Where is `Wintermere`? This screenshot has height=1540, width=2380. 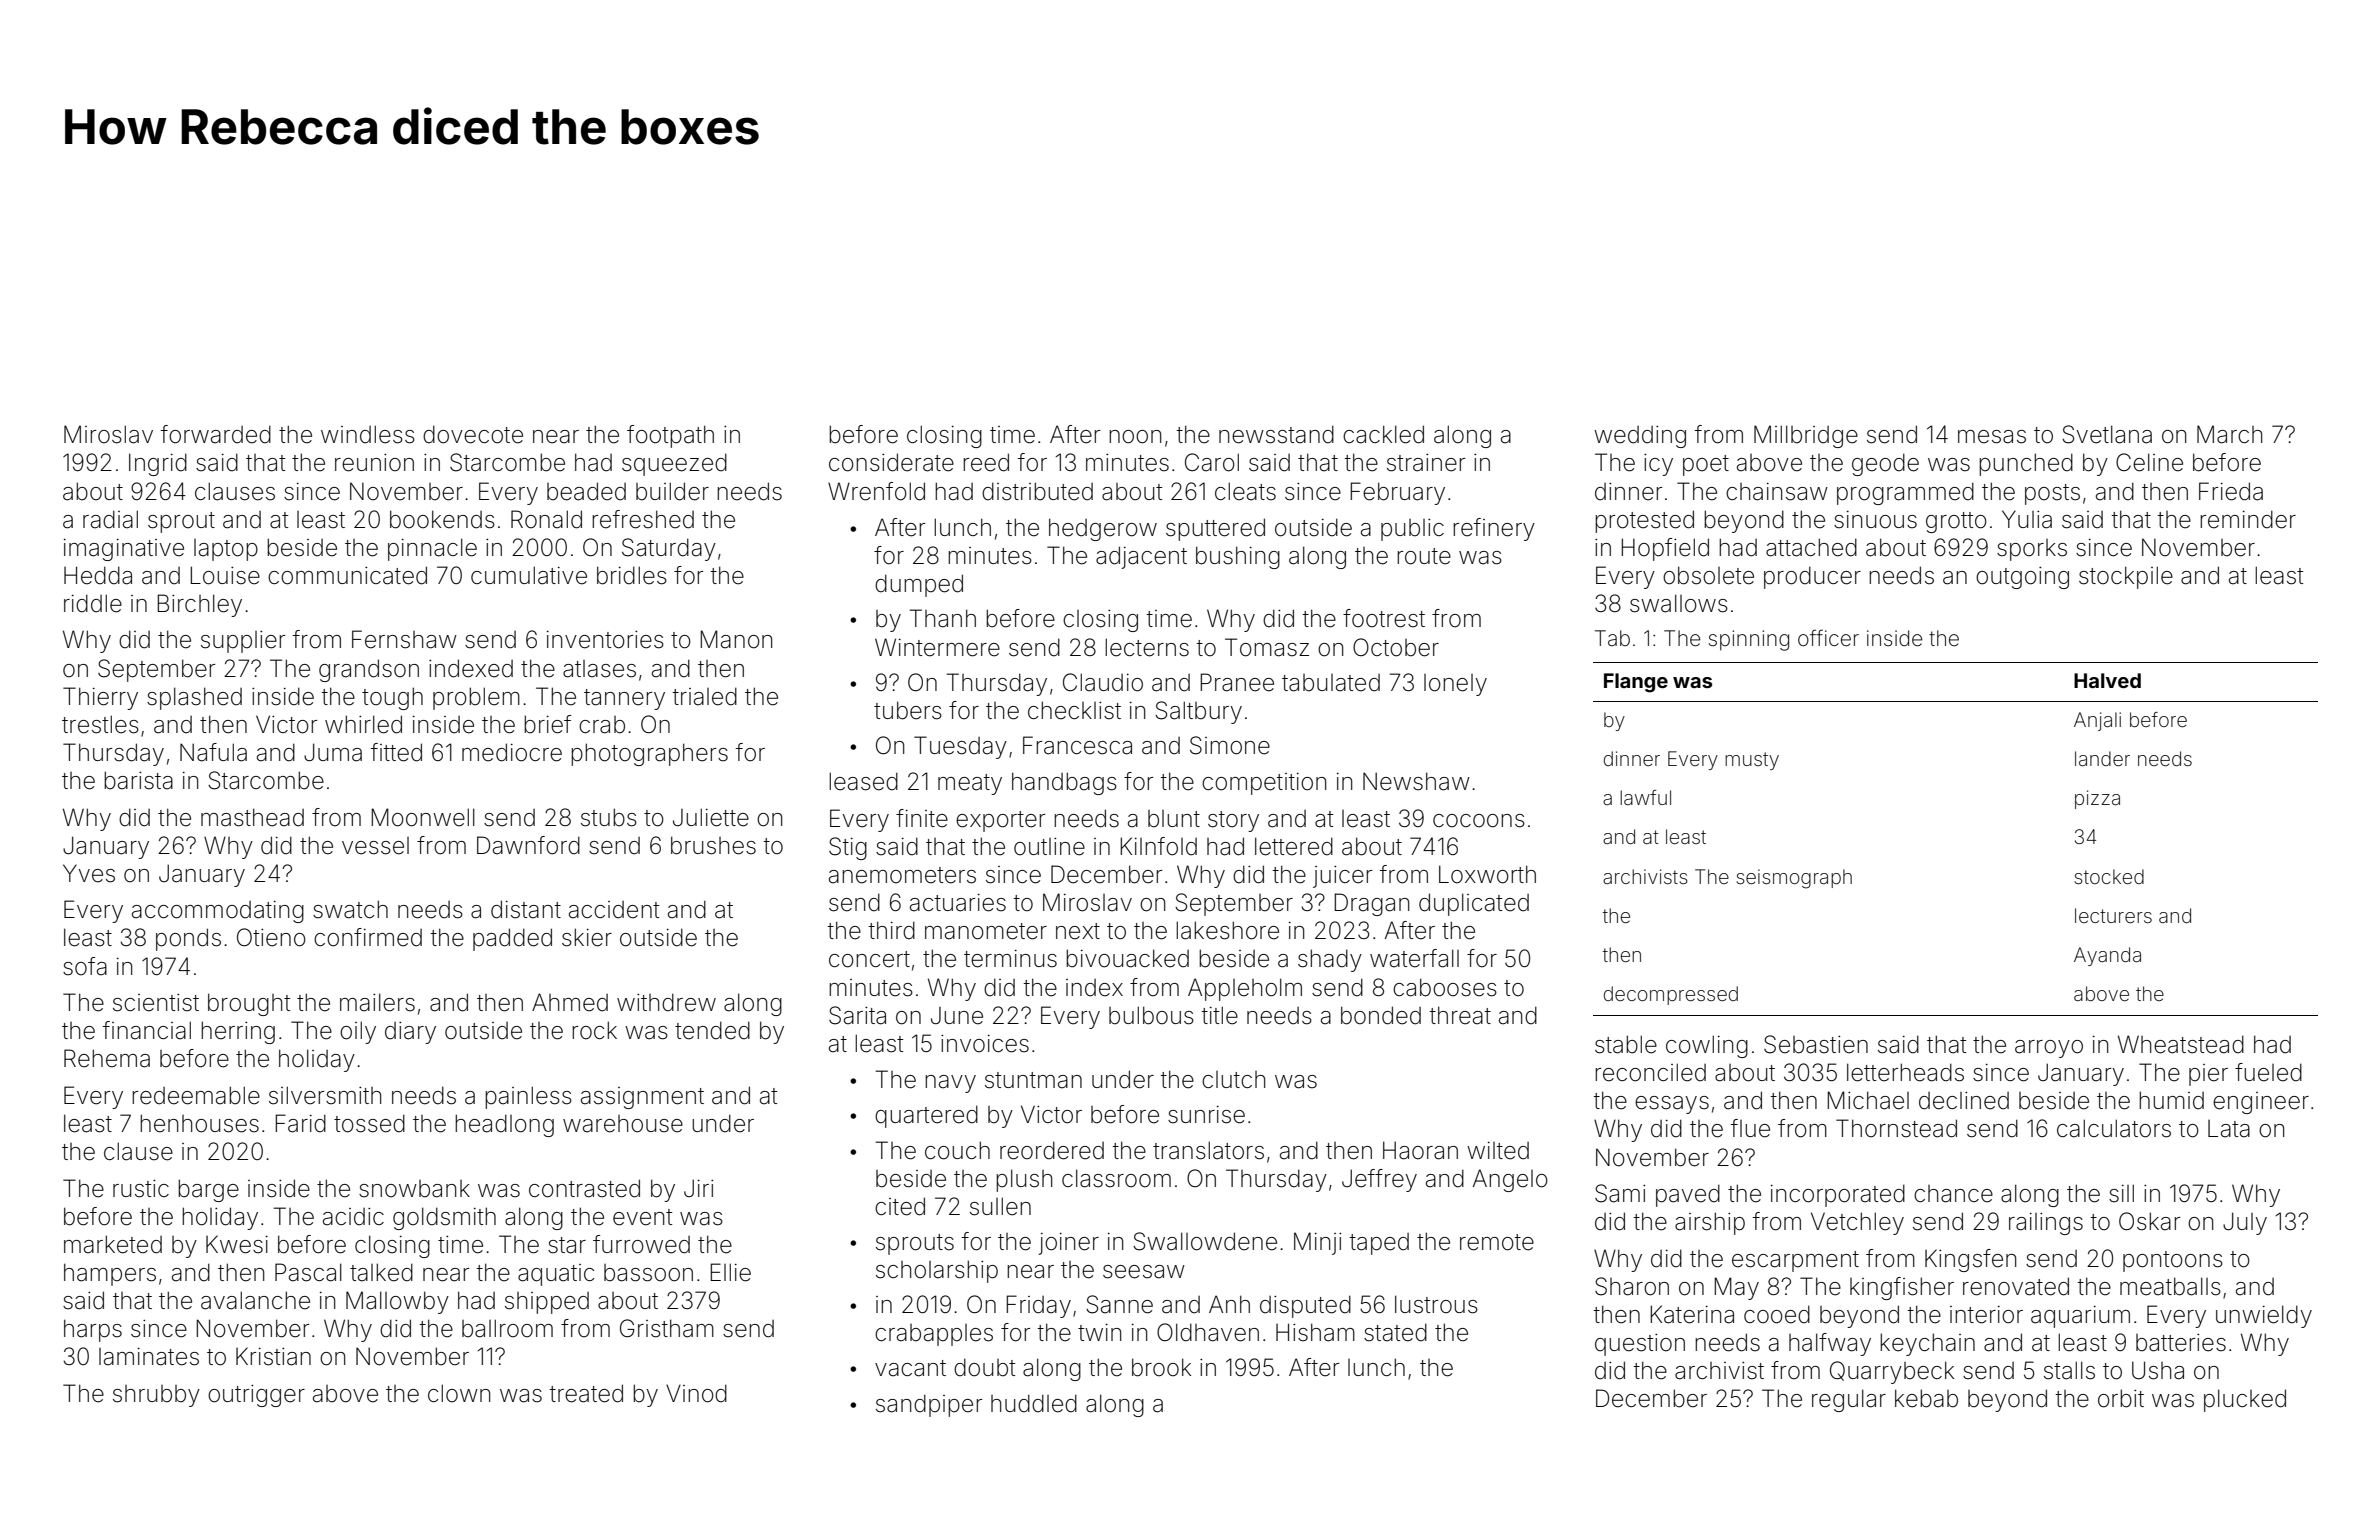 Wintermere is located at coordinates (937, 647).
